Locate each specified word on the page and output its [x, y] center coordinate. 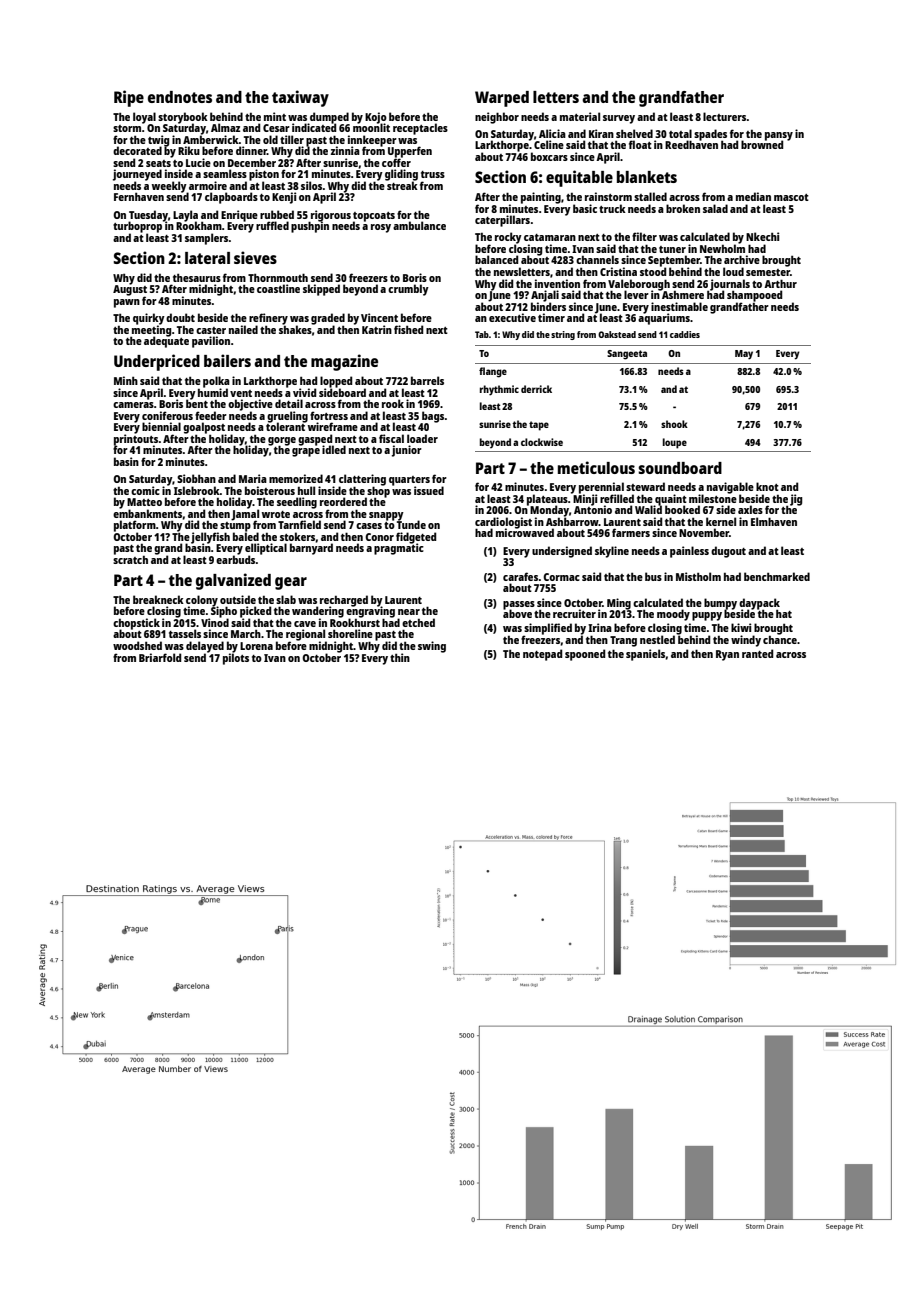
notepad [542, 655]
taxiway [300, 98]
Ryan [727, 655]
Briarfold [160, 657]
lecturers [725, 116]
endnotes [180, 97]
